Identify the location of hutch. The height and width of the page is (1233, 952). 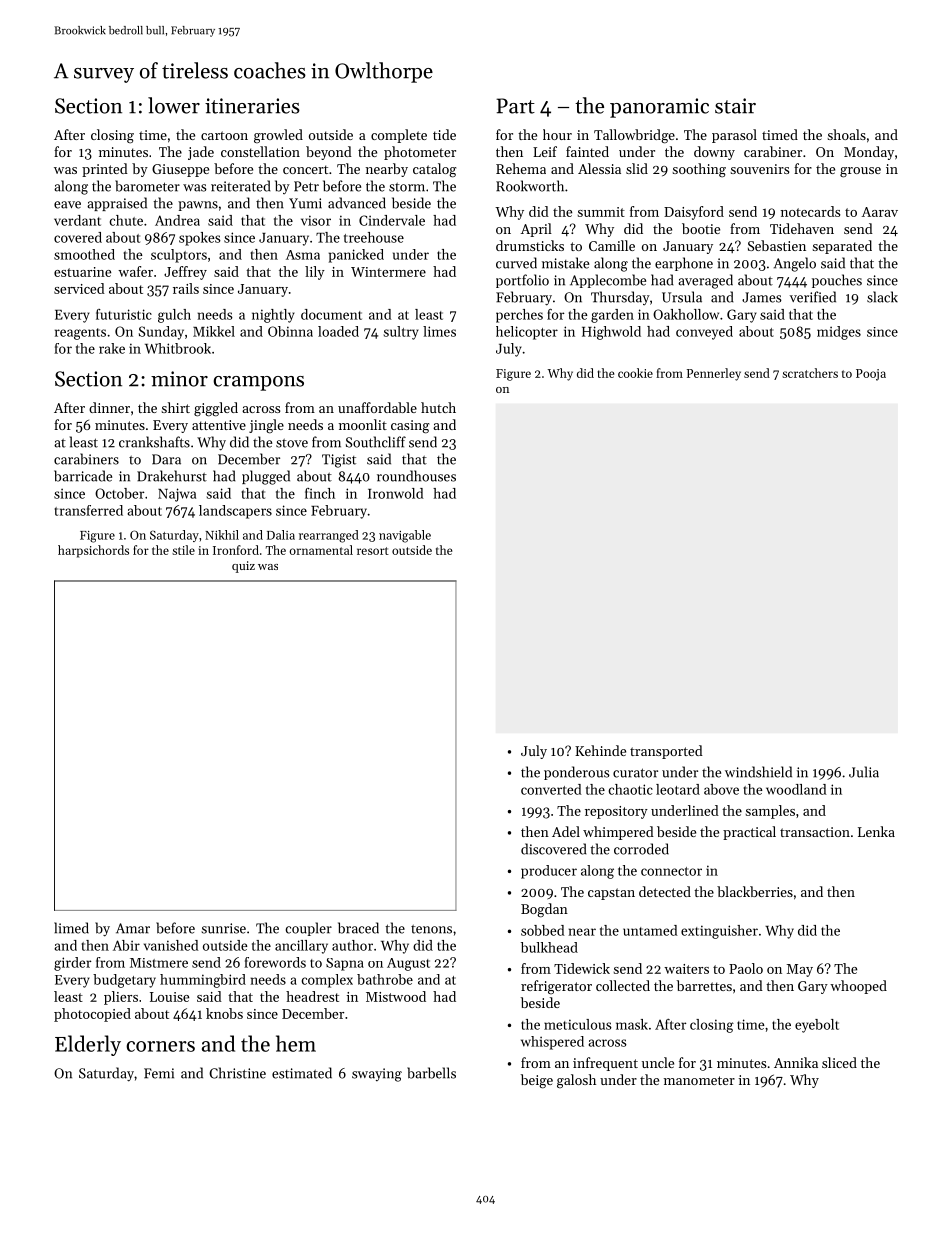
(438, 407).
